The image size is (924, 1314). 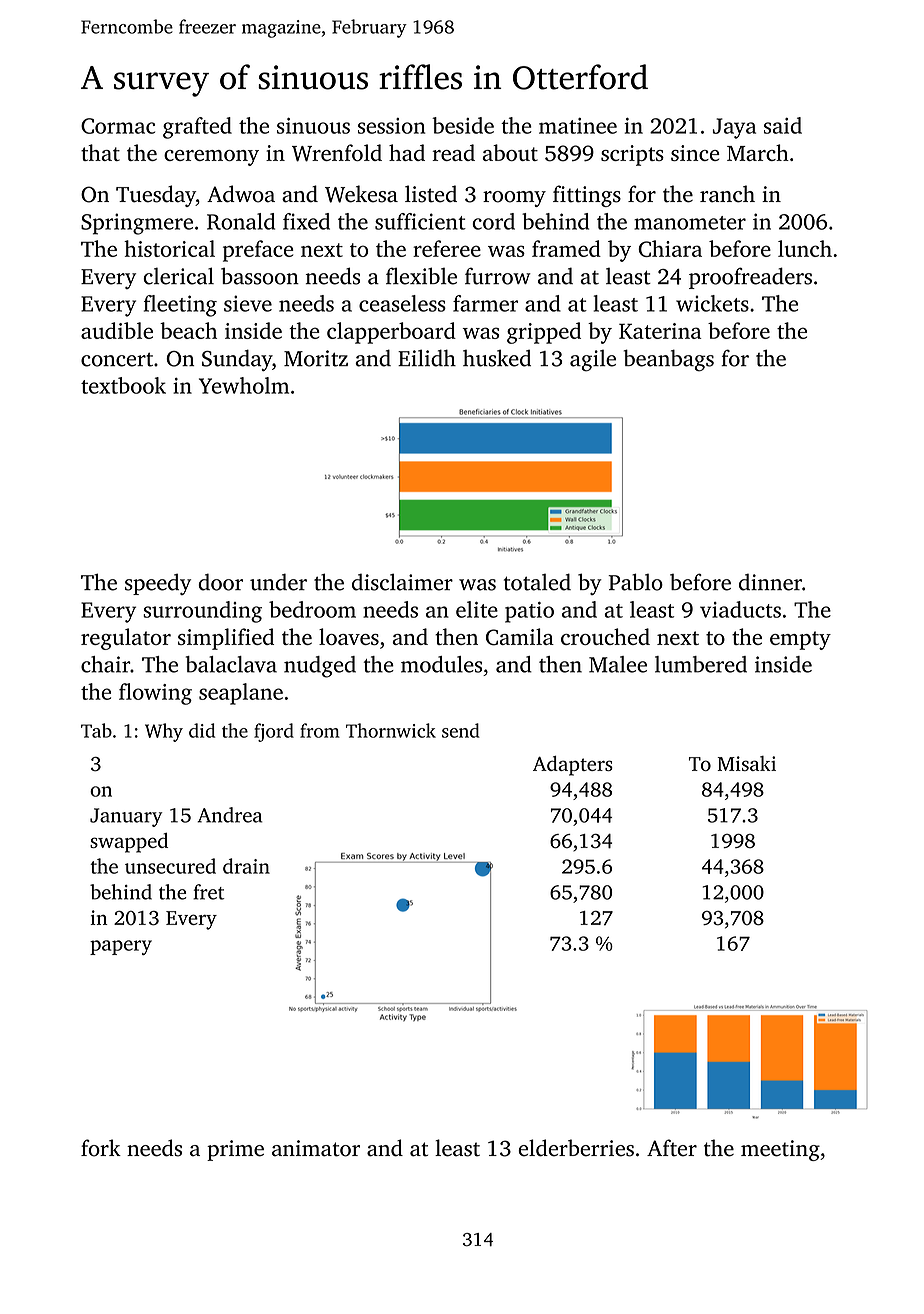 What do you see at coordinates (118, 126) in the screenshot?
I see `Cormac` at bounding box center [118, 126].
